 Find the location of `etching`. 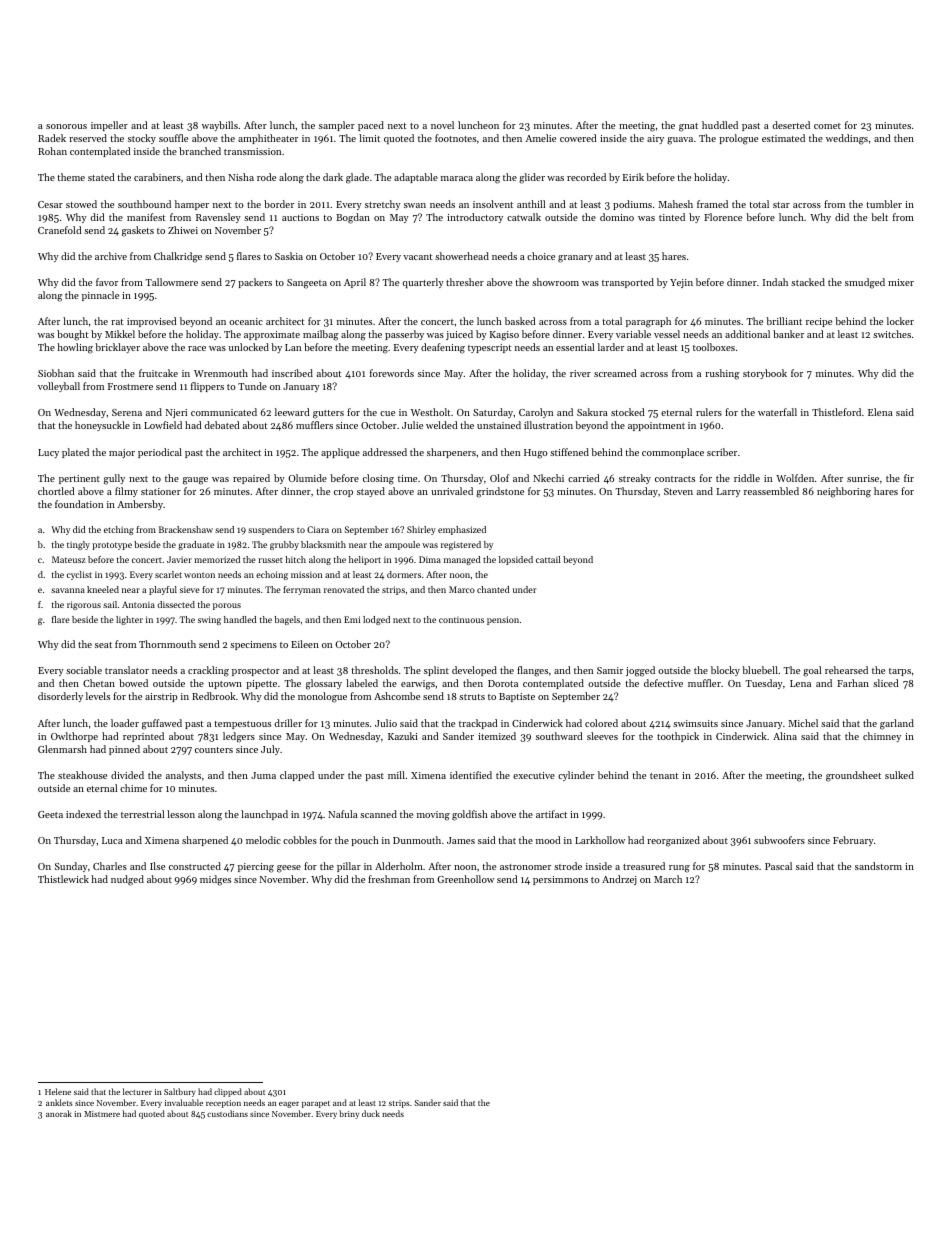

etching is located at coordinates (119, 530).
